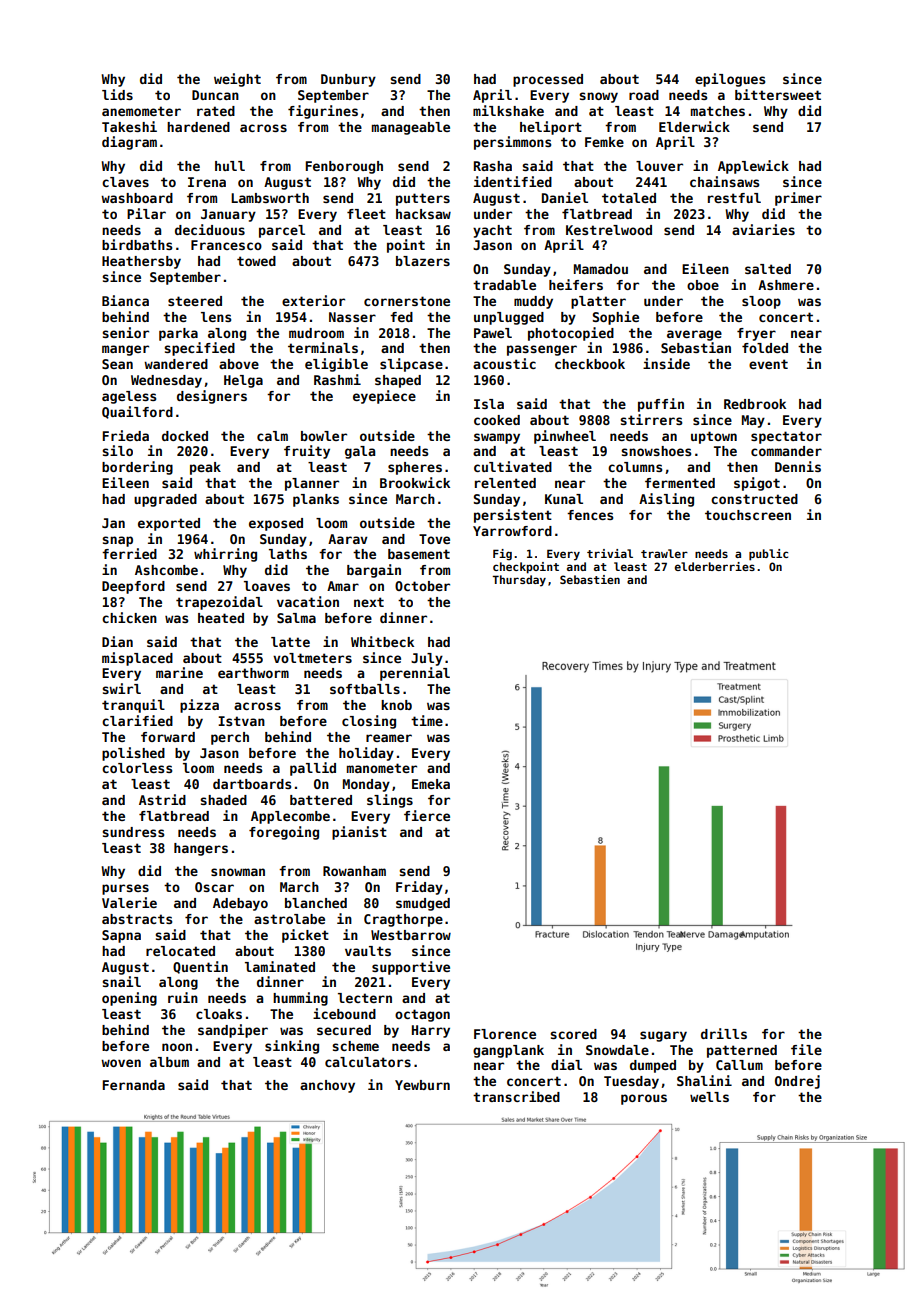 Image resolution: width=924 pixels, height=1308 pixels. What do you see at coordinates (419, 554) in the screenshot?
I see `basement` at bounding box center [419, 554].
